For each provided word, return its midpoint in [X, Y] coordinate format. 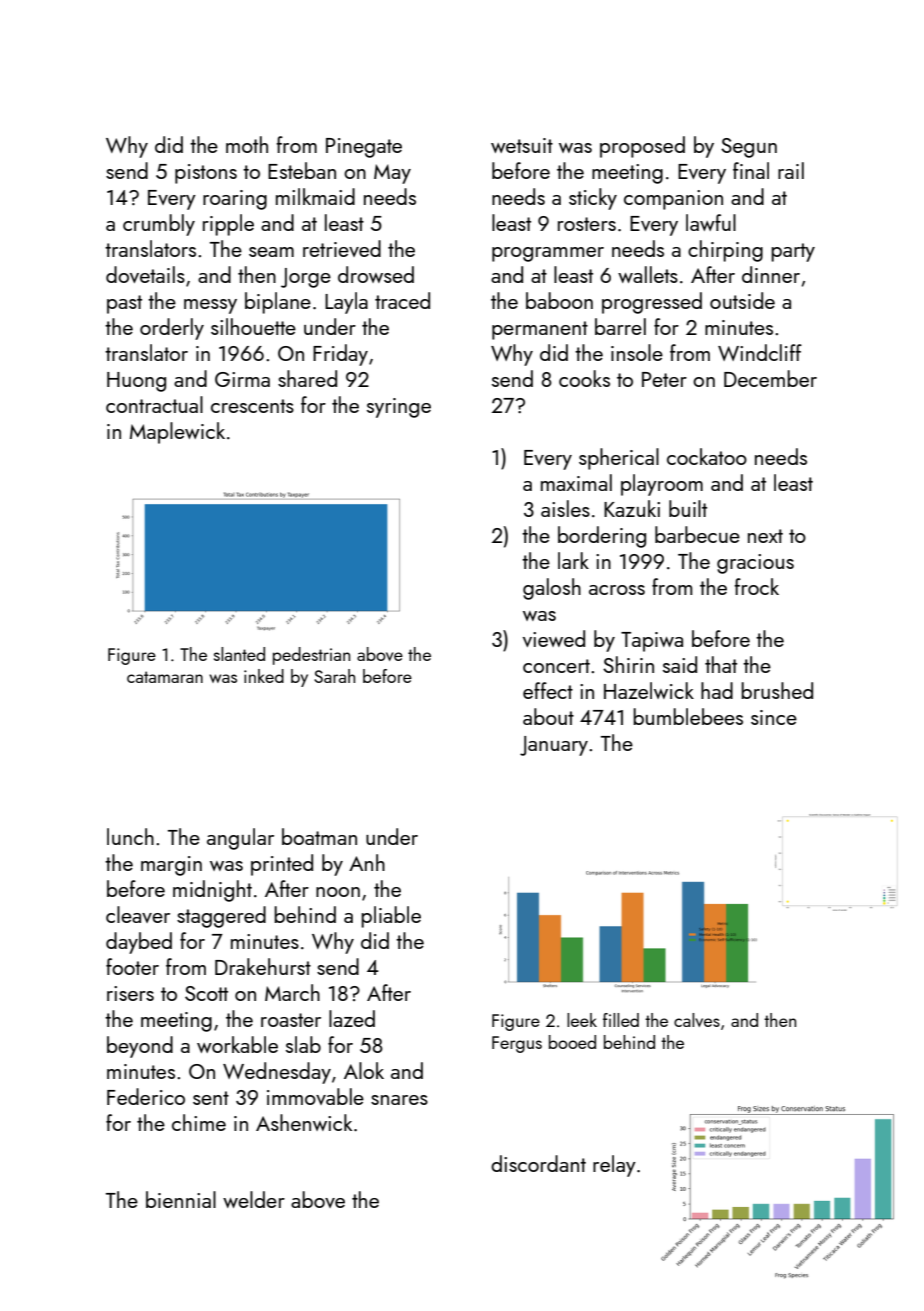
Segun [749, 148]
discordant [538, 1163]
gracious [755, 564]
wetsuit [522, 145]
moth [247, 144]
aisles [565, 508]
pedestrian [311, 656]
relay [614, 1166]
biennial [181, 1199]
